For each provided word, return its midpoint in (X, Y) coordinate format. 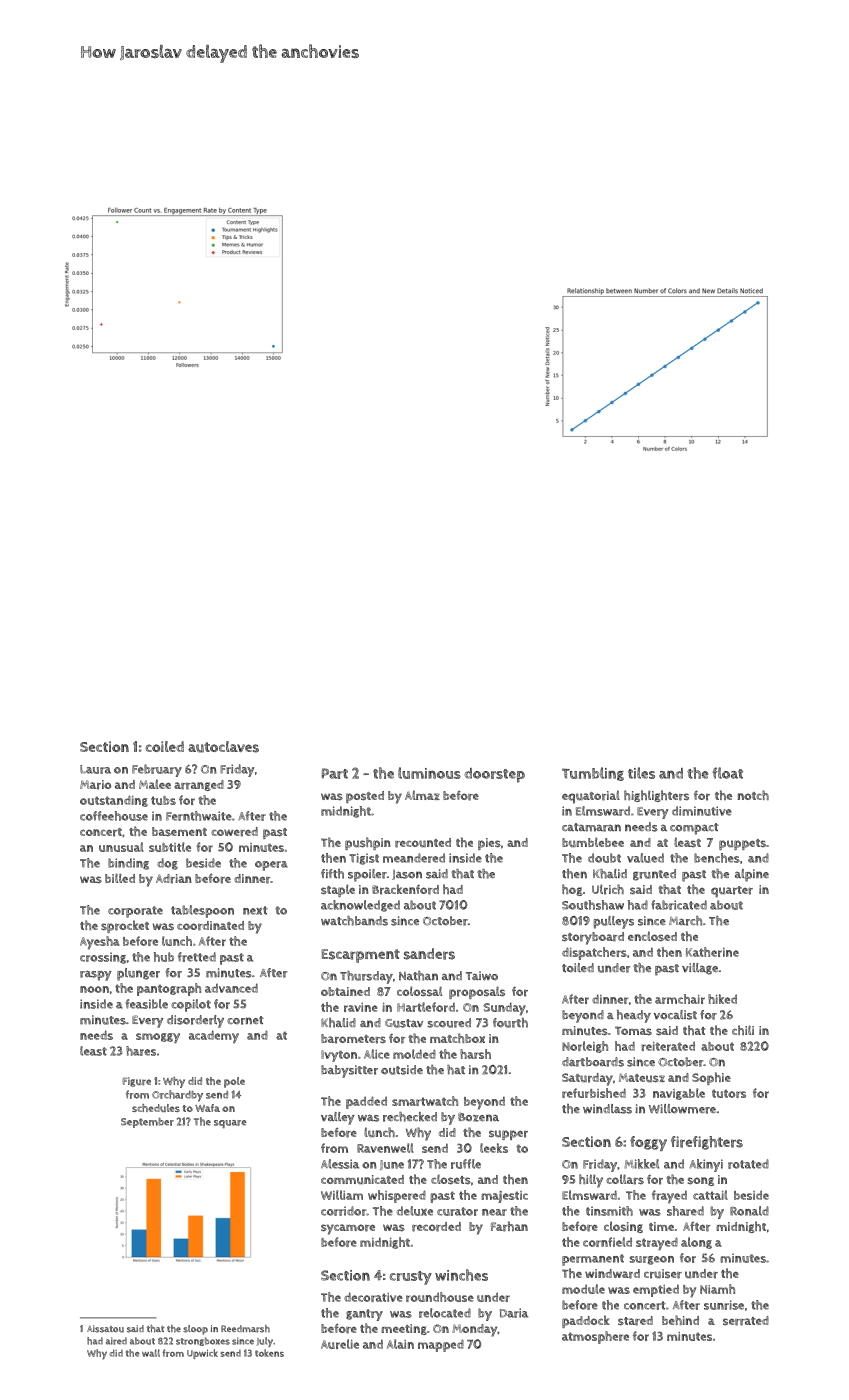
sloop (195, 1330)
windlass (607, 1109)
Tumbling (593, 774)
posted (365, 797)
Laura (95, 769)
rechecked (410, 1117)
